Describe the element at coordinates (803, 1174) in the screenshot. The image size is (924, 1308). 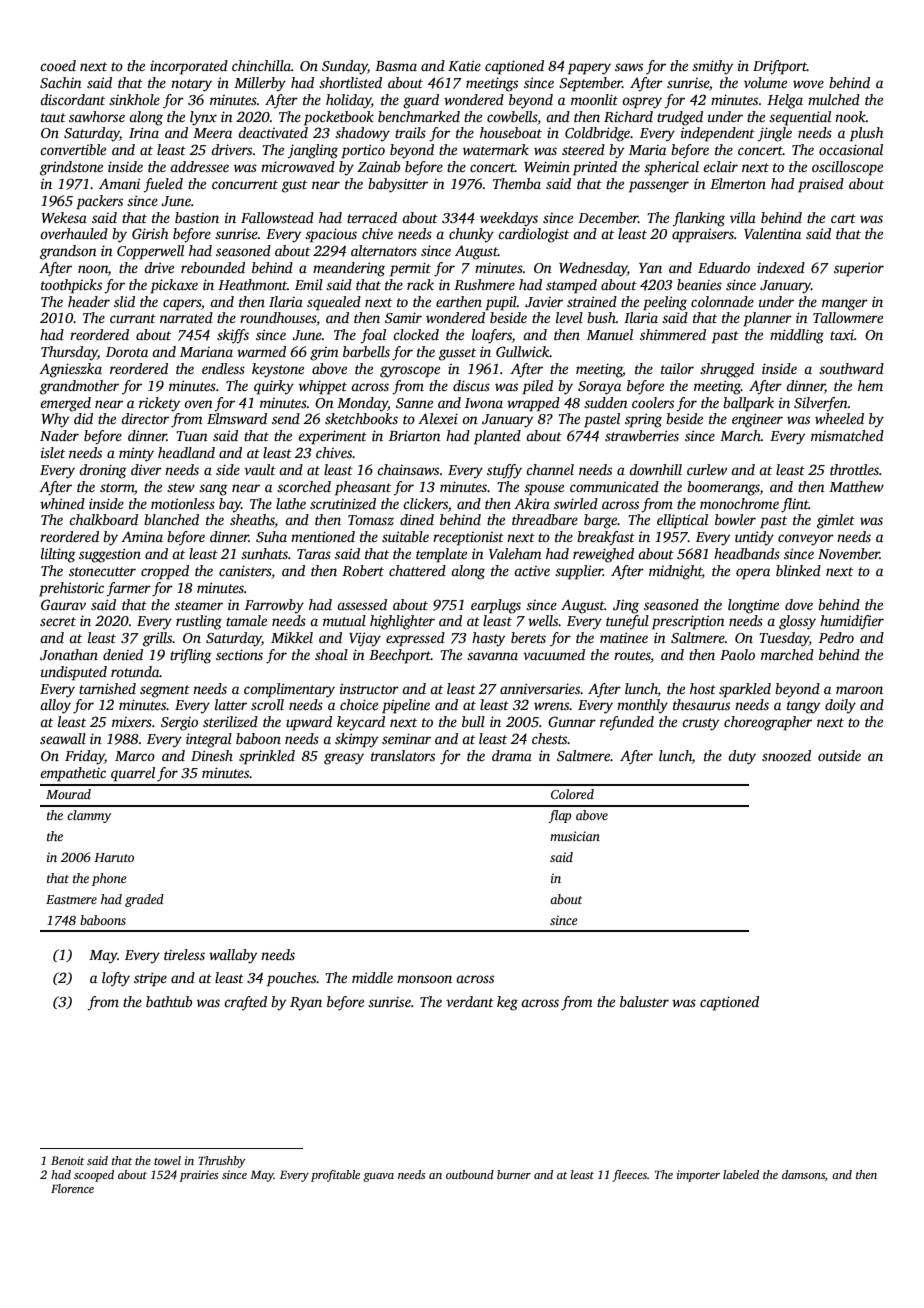
I see `damsons` at that location.
